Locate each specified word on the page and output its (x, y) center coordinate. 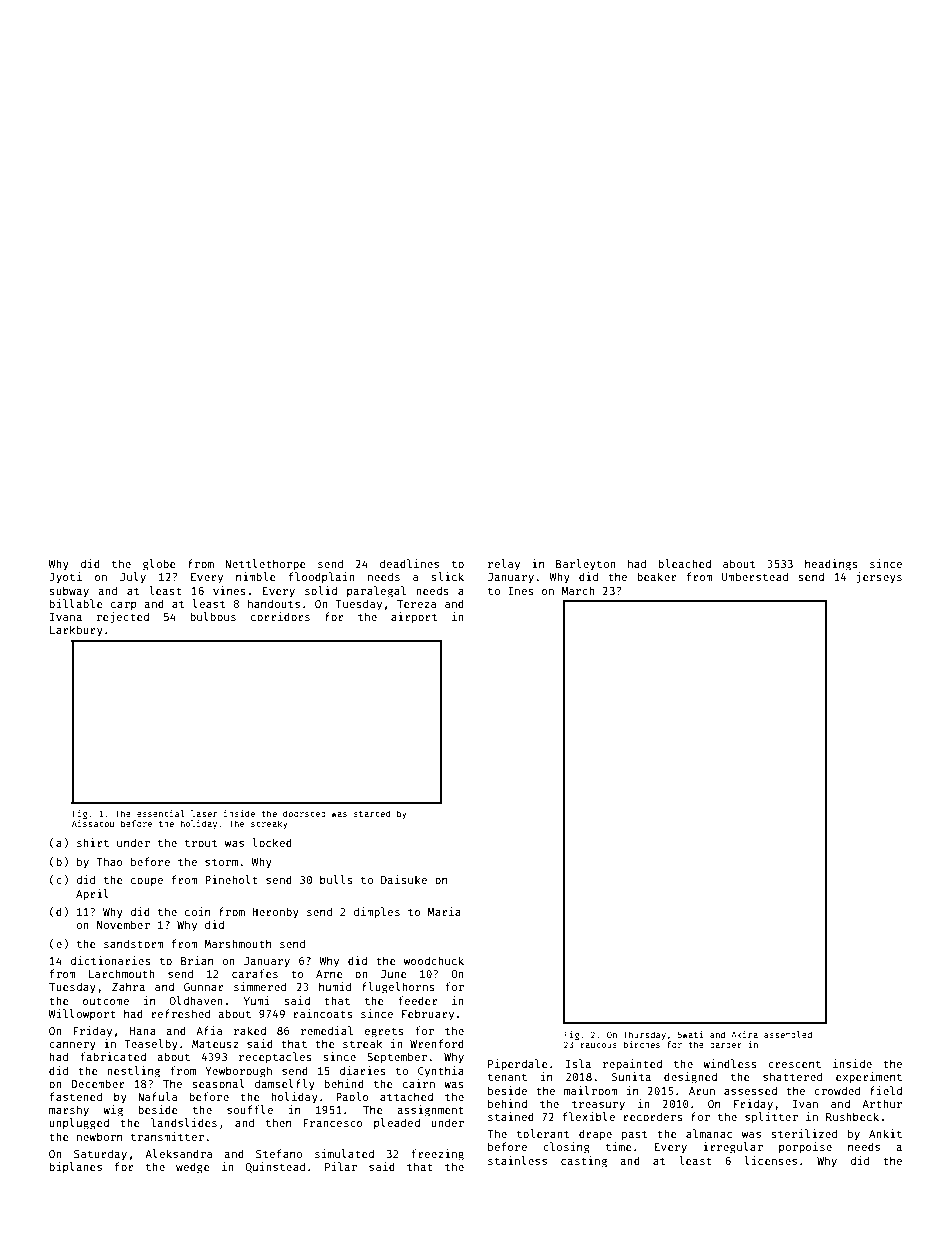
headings (831, 565)
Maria (444, 911)
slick (447, 576)
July (133, 578)
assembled (788, 1034)
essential (161, 813)
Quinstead (275, 1167)
